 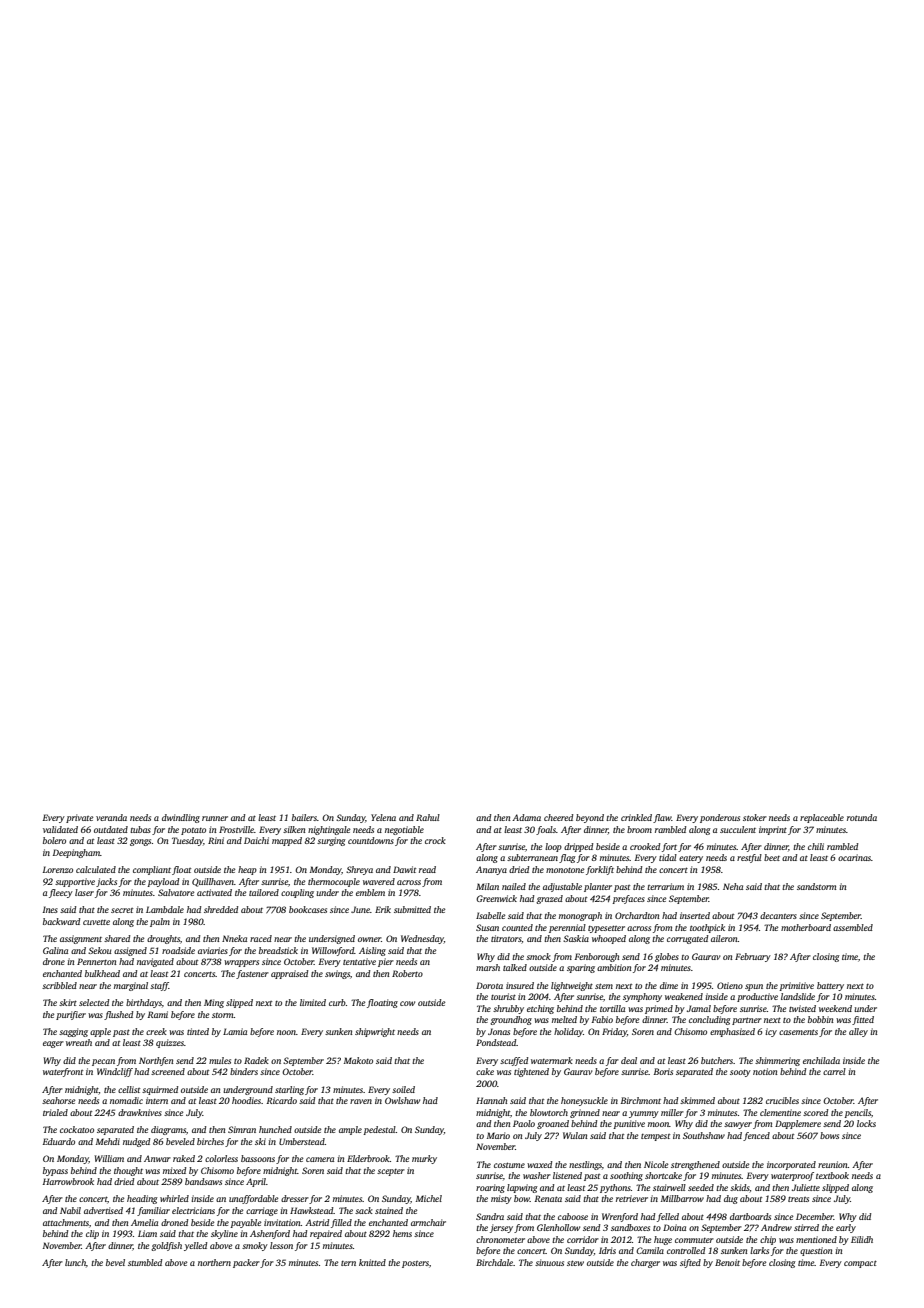 I want to click on replaceable, so click(x=822, y=818).
